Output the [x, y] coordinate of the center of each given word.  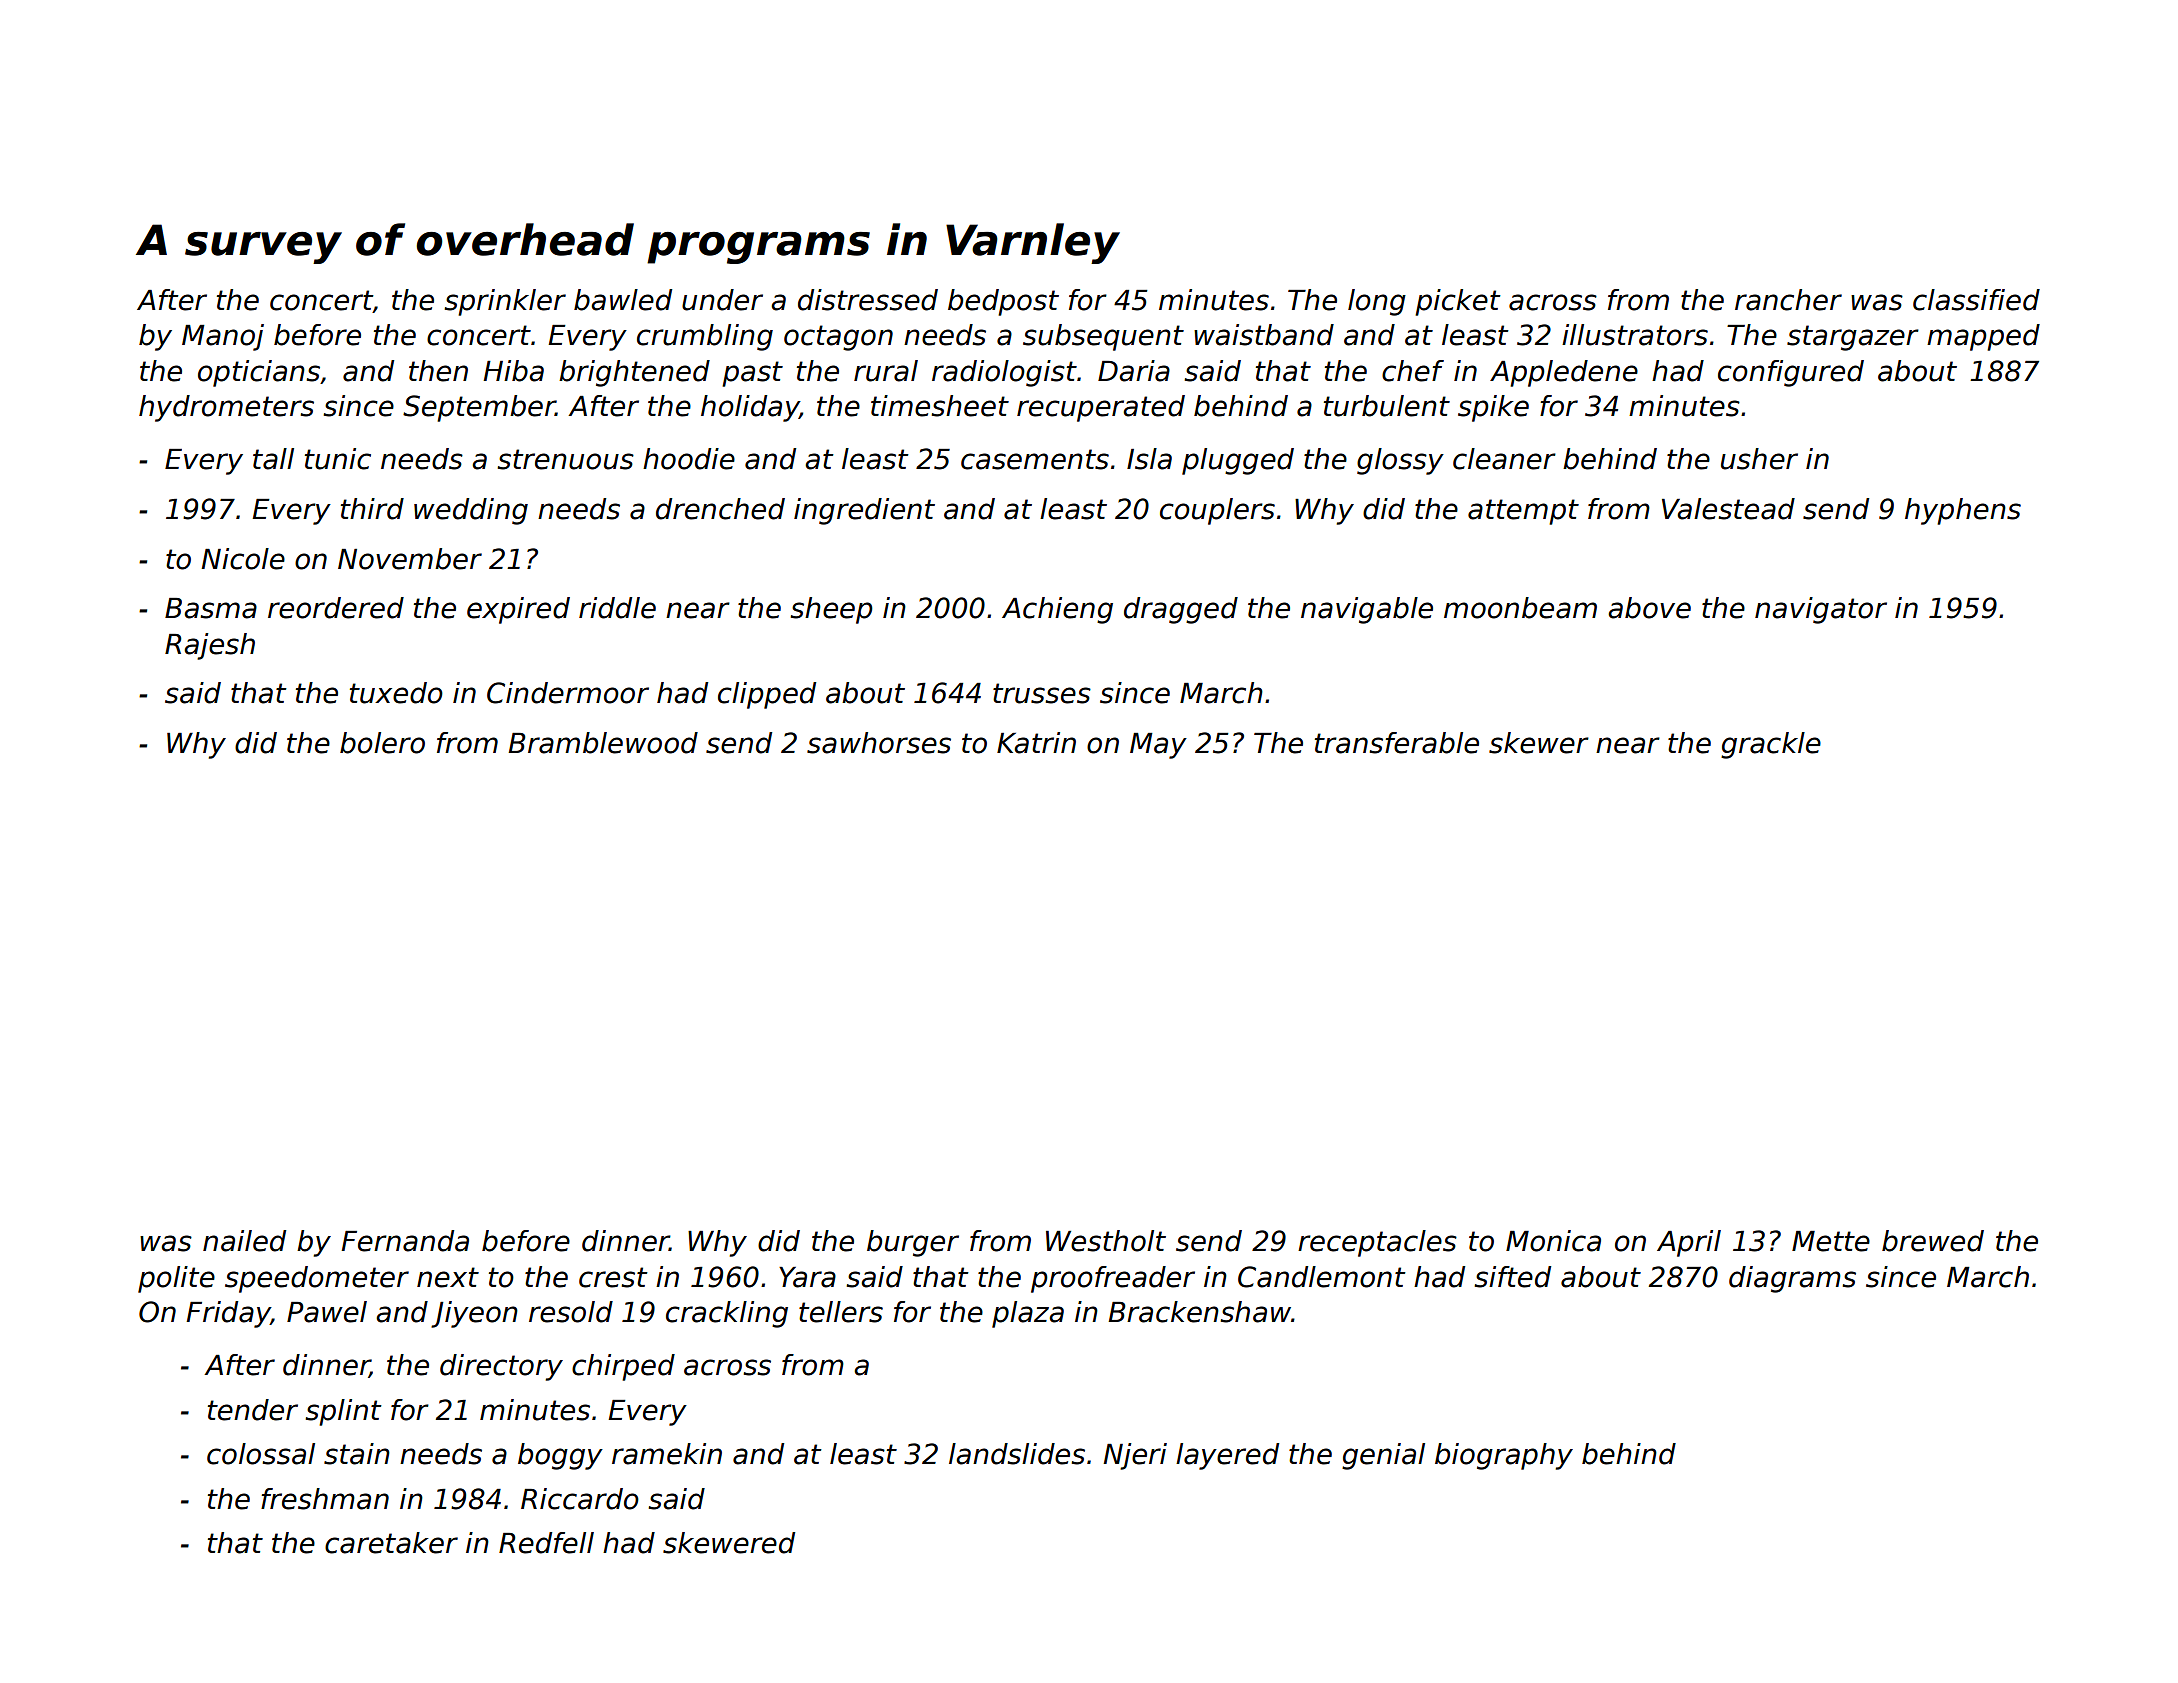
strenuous [566, 459]
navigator [1821, 610]
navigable [1367, 610]
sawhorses [879, 743]
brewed [1933, 1241]
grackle [1771, 745]
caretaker [391, 1543]
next [448, 1277]
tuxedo [396, 693]
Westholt [1106, 1241]
